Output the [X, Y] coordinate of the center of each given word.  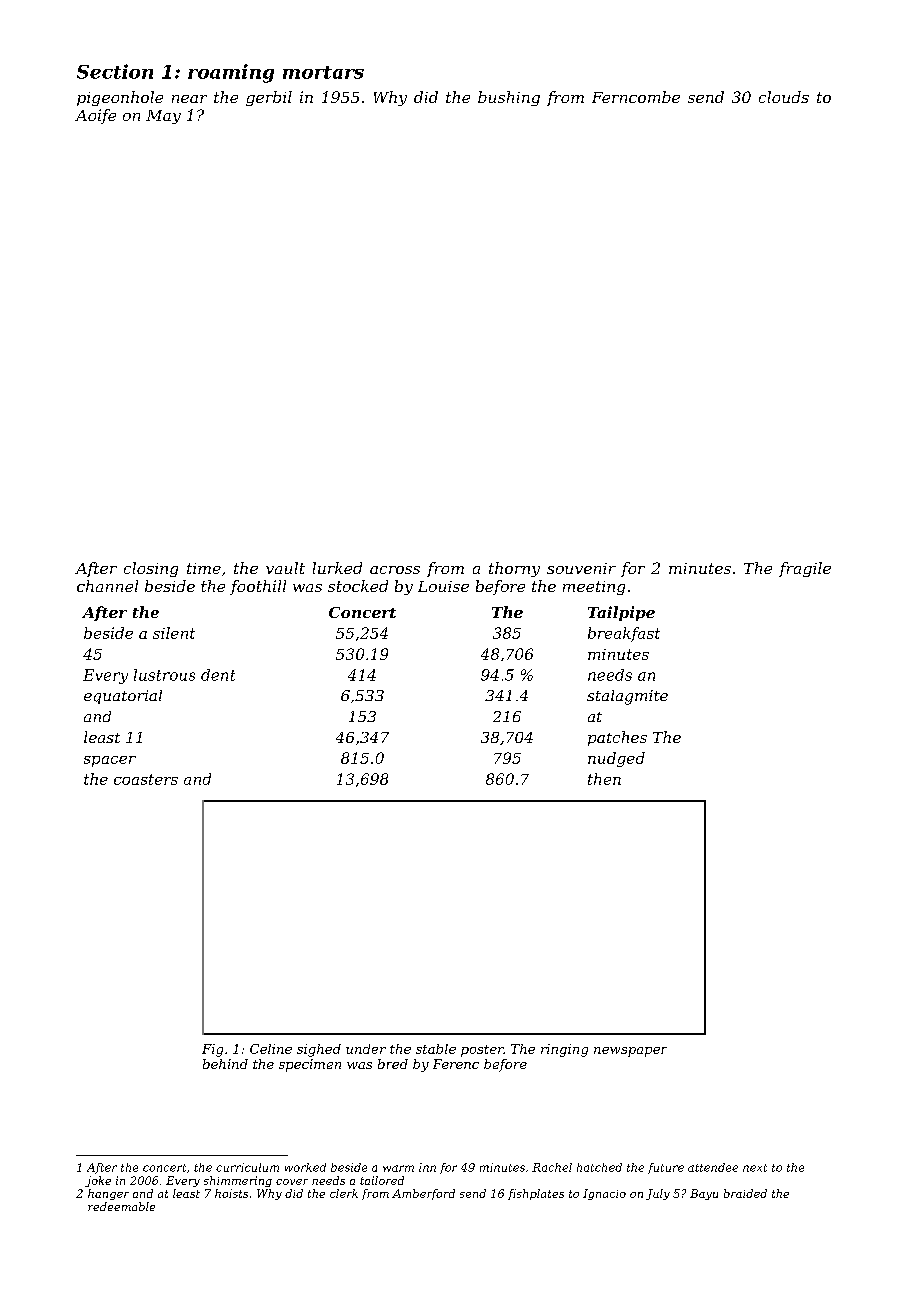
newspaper [630, 1052]
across [395, 570]
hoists [231, 1193]
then [604, 779]
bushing [509, 98]
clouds [784, 97]
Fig [212, 1050]
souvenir [581, 568]
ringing [564, 1050]
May [163, 117]
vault [285, 568]
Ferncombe [636, 97]
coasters [146, 779]
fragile [805, 569]
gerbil [269, 98]
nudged [616, 759]
